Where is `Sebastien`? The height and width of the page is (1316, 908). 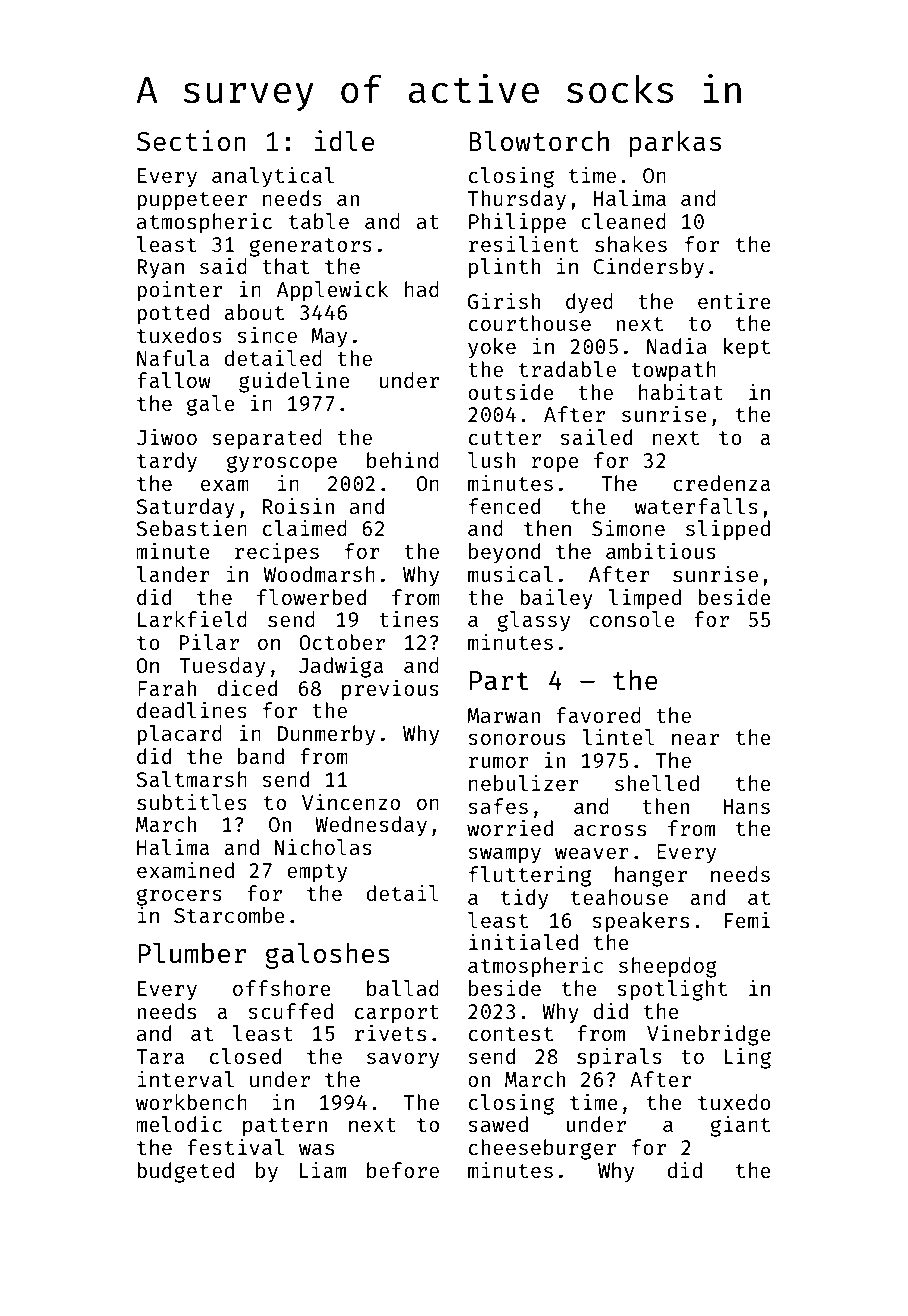 Sebastien is located at coordinates (191, 528).
